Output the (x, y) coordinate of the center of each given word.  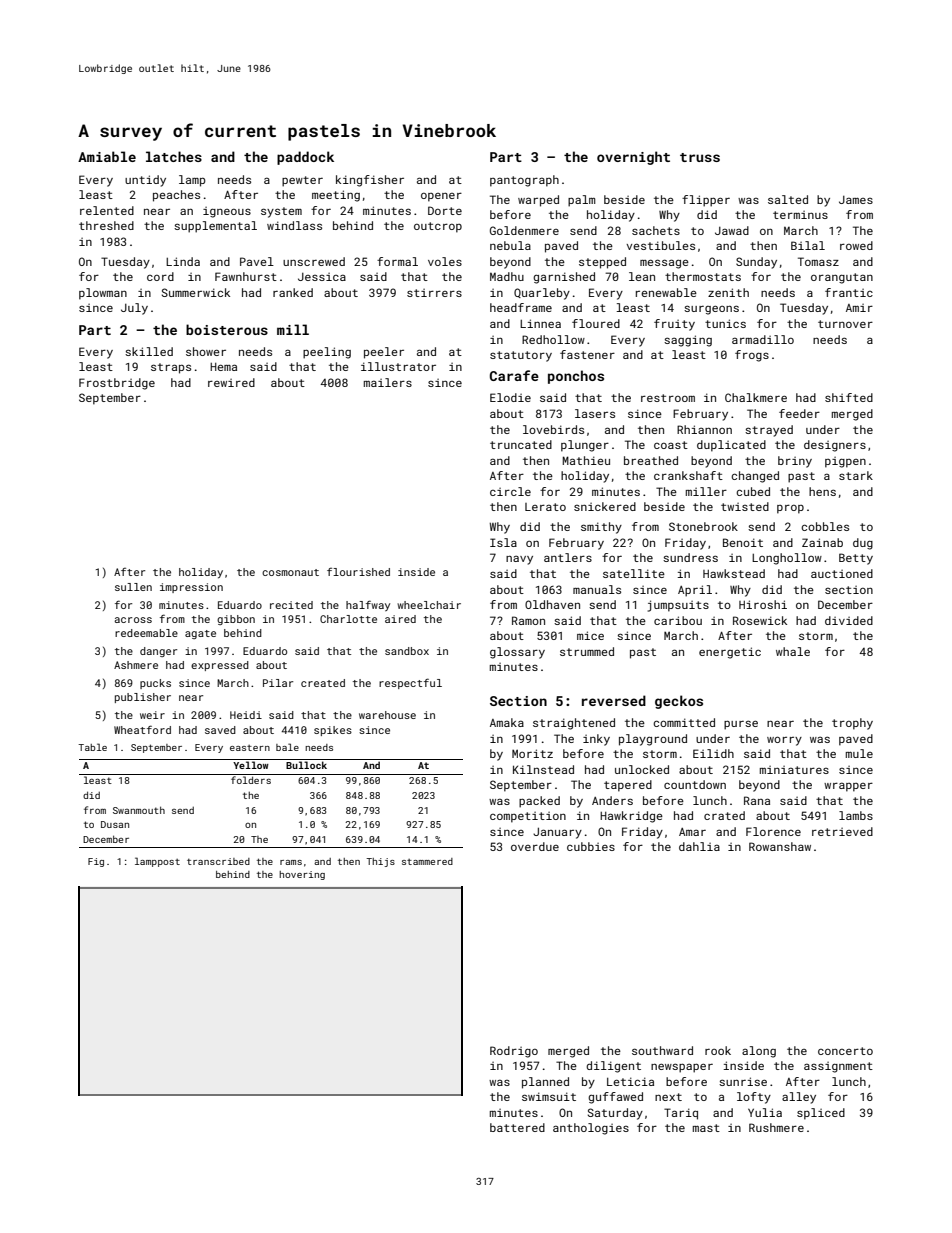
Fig (96, 862)
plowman (103, 294)
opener (441, 197)
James (856, 200)
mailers (388, 382)
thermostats (703, 276)
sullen (133, 587)
